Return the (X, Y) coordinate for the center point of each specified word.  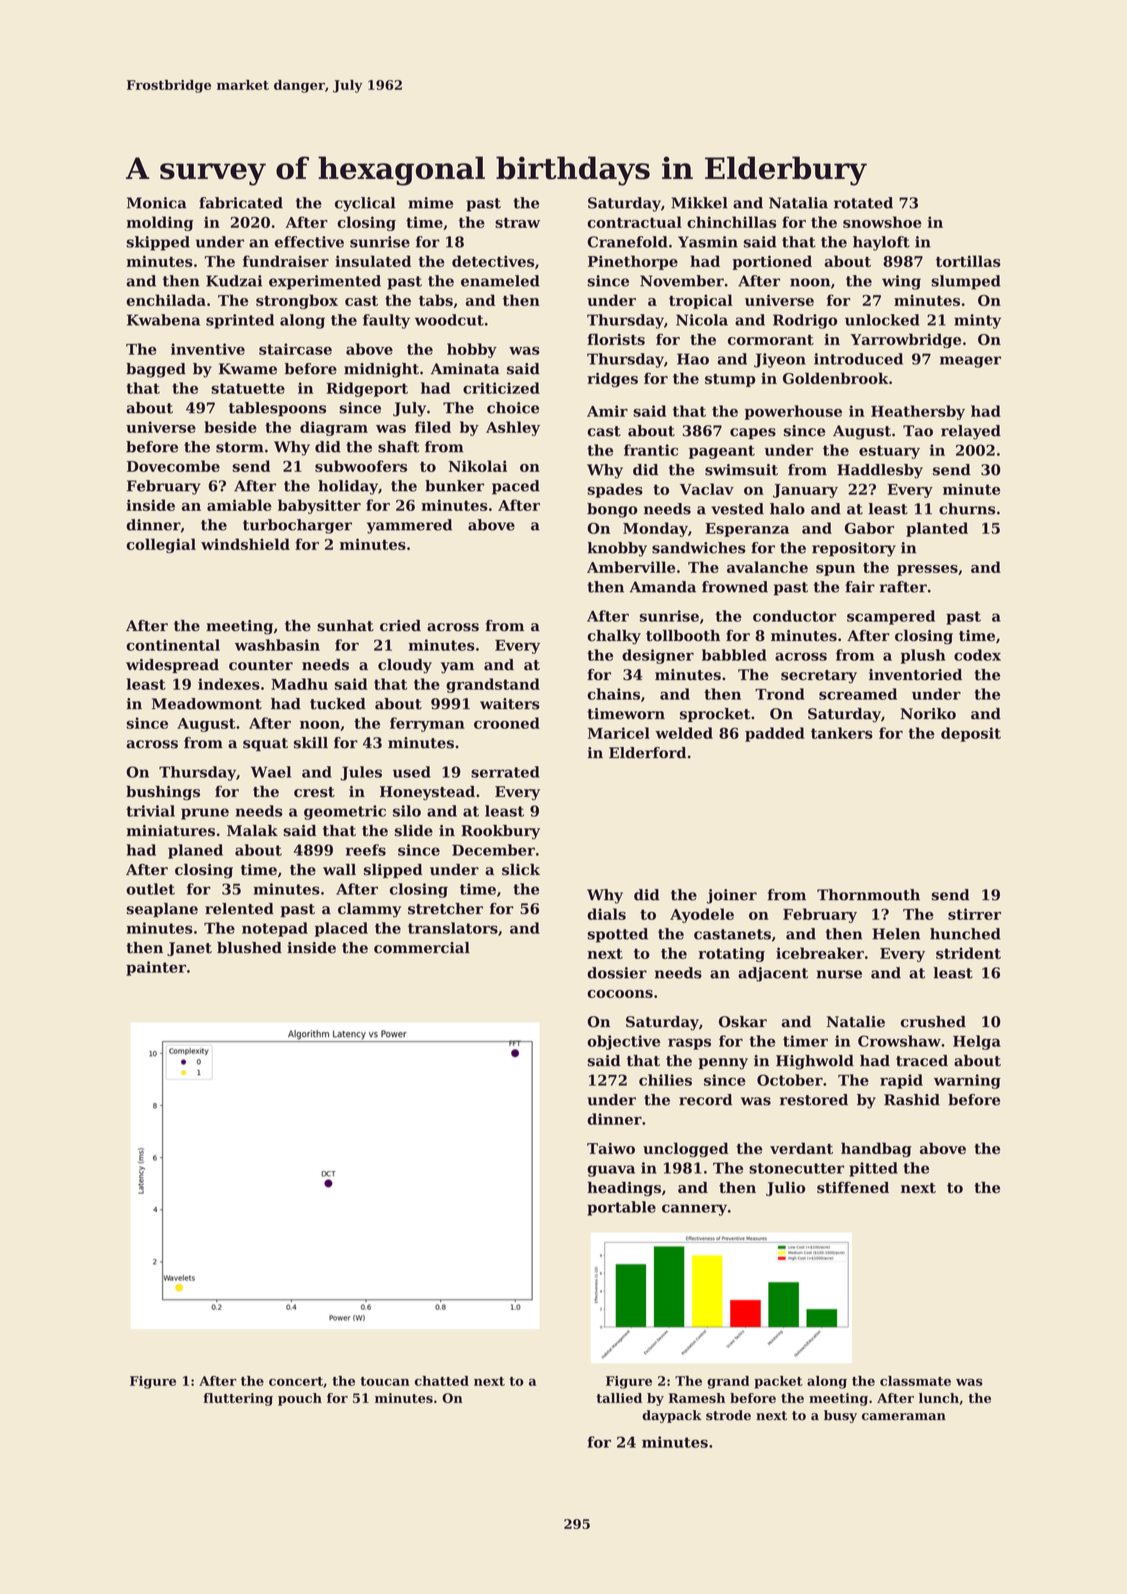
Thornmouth (868, 895)
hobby (472, 350)
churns (967, 509)
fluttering (238, 1399)
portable (621, 1208)
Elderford (647, 753)
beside (230, 427)
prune (205, 814)
